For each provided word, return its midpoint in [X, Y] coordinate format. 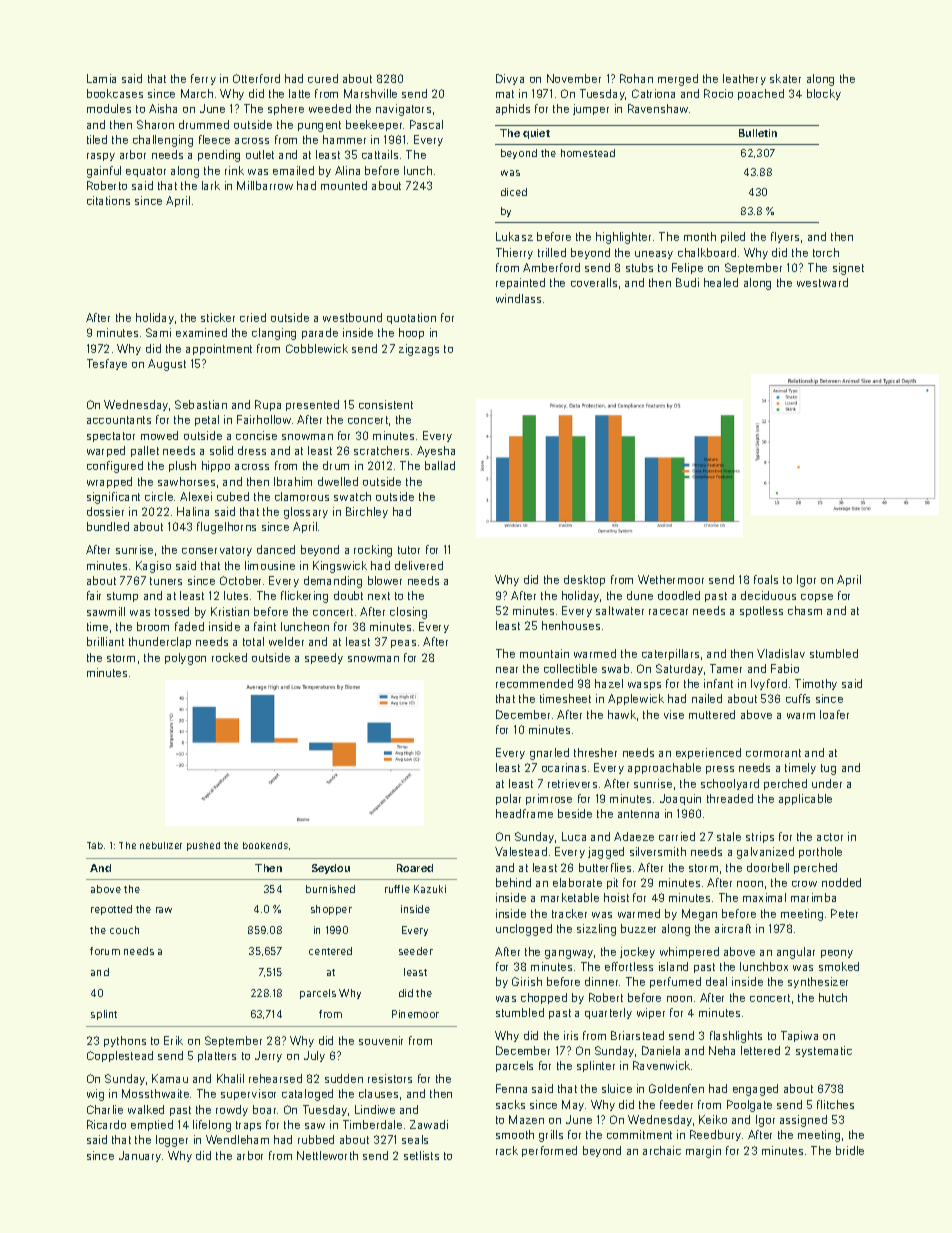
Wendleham [237, 1139]
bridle [850, 1150]
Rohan [636, 78]
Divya [510, 79]
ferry [203, 79]
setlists [421, 1155]
